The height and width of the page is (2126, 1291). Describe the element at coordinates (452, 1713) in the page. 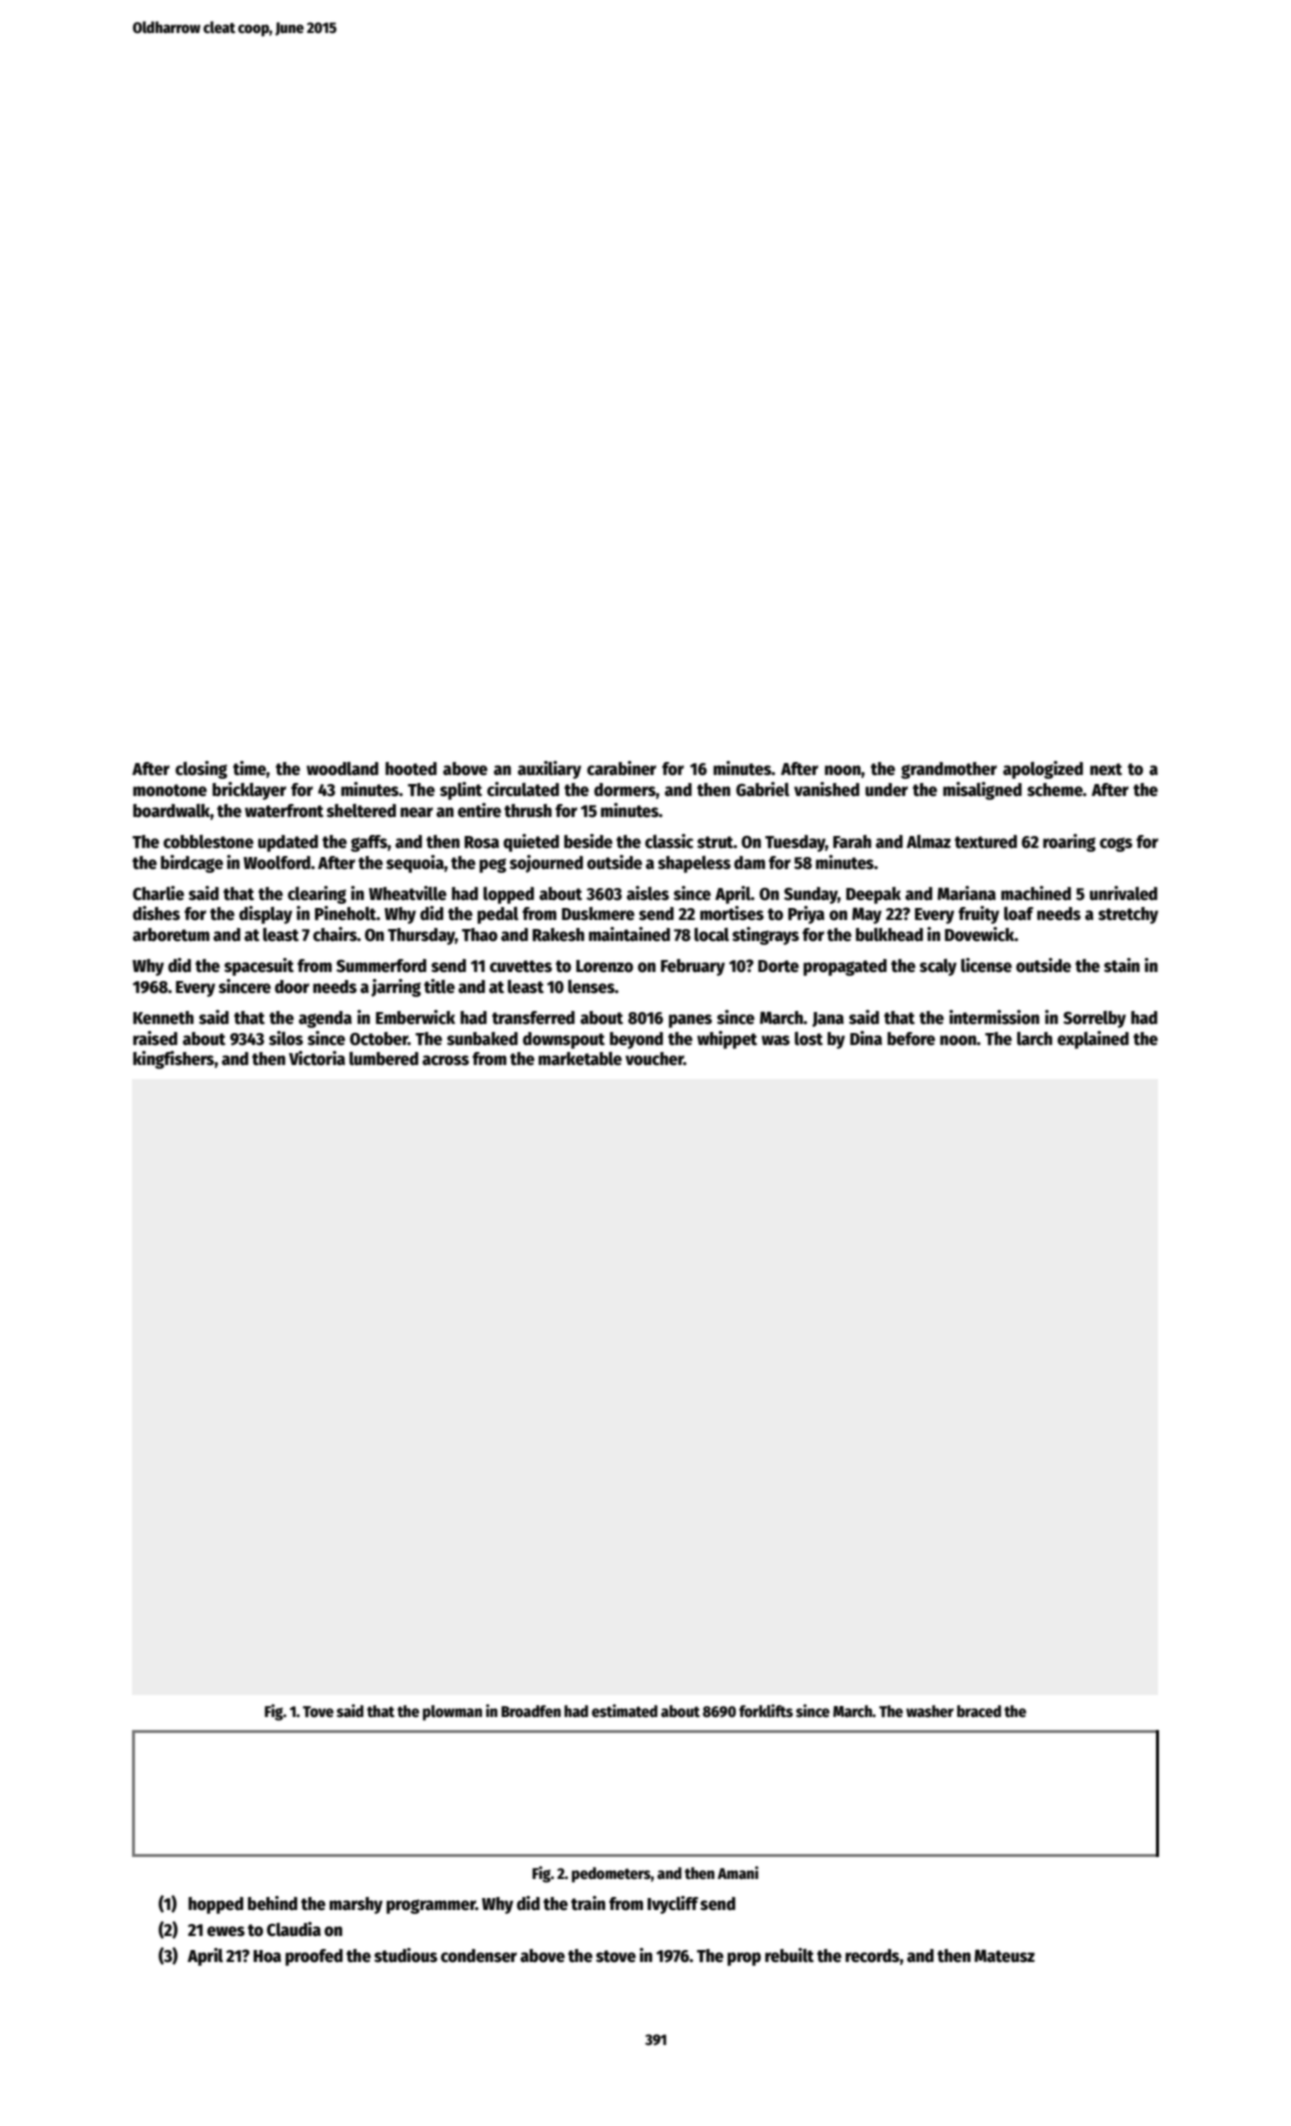

I see `plowman` at that location.
